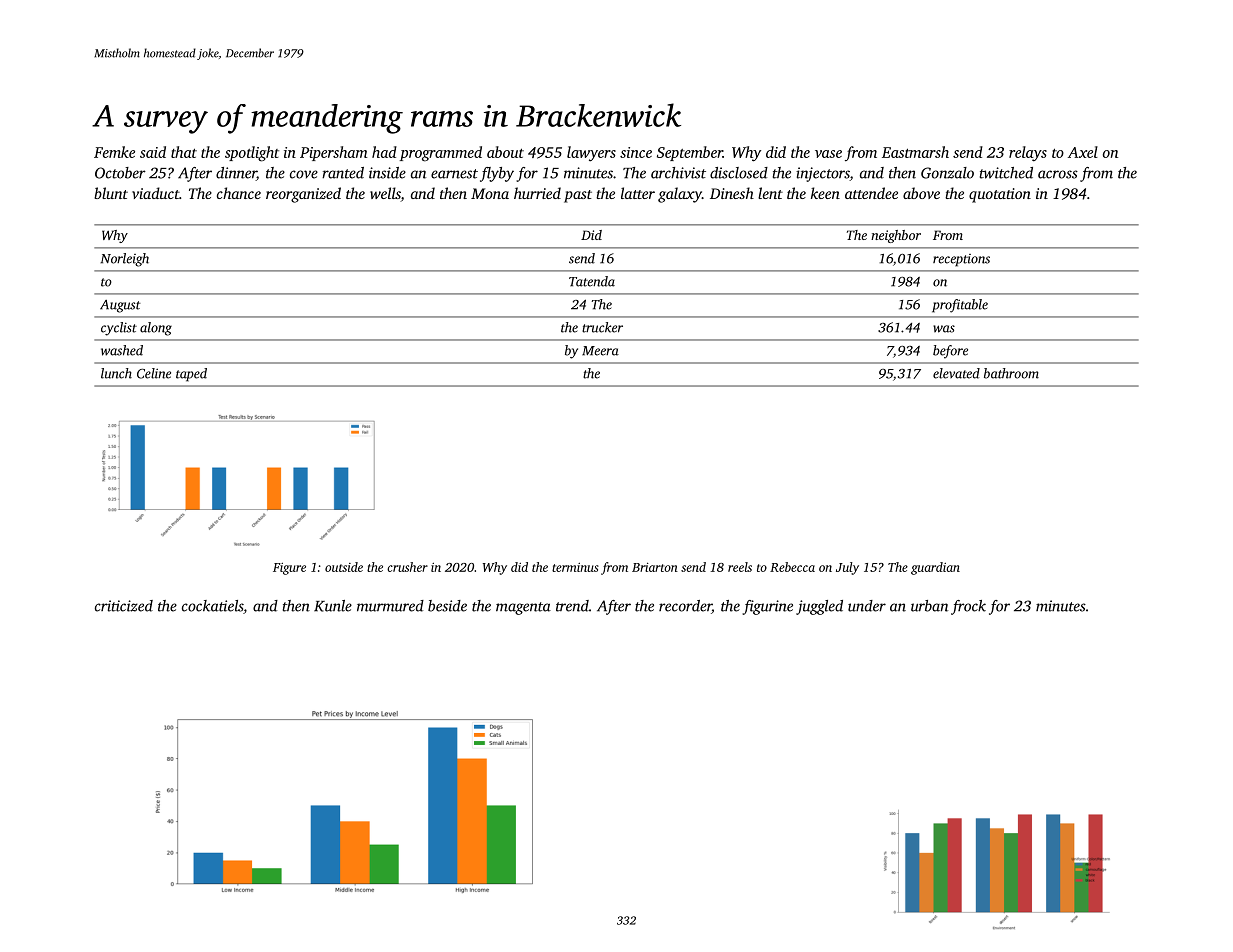 Image resolution: width=1233 pixels, height=952 pixels. I want to click on along, so click(156, 329).
